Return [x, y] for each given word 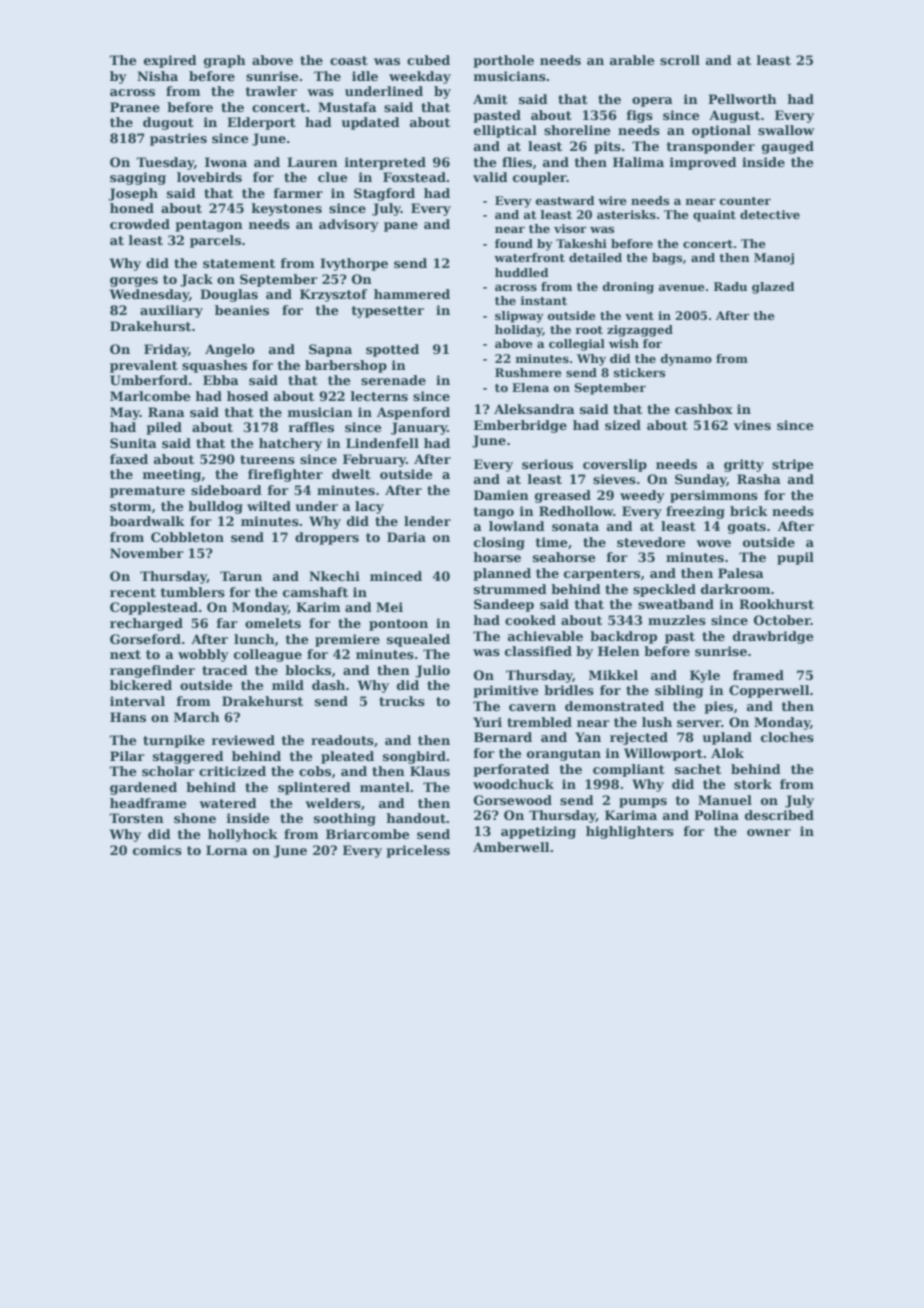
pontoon [398, 625]
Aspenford [413, 413]
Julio [432, 671]
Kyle [705, 676]
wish [624, 343]
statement [239, 263]
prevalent [144, 366]
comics [157, 850]
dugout [168, 123]
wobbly [203, 655]
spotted [392, 350]
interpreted [385, 163]
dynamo [686, 360]
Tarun [241, 576]
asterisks [626, 214]
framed [758, 675]
